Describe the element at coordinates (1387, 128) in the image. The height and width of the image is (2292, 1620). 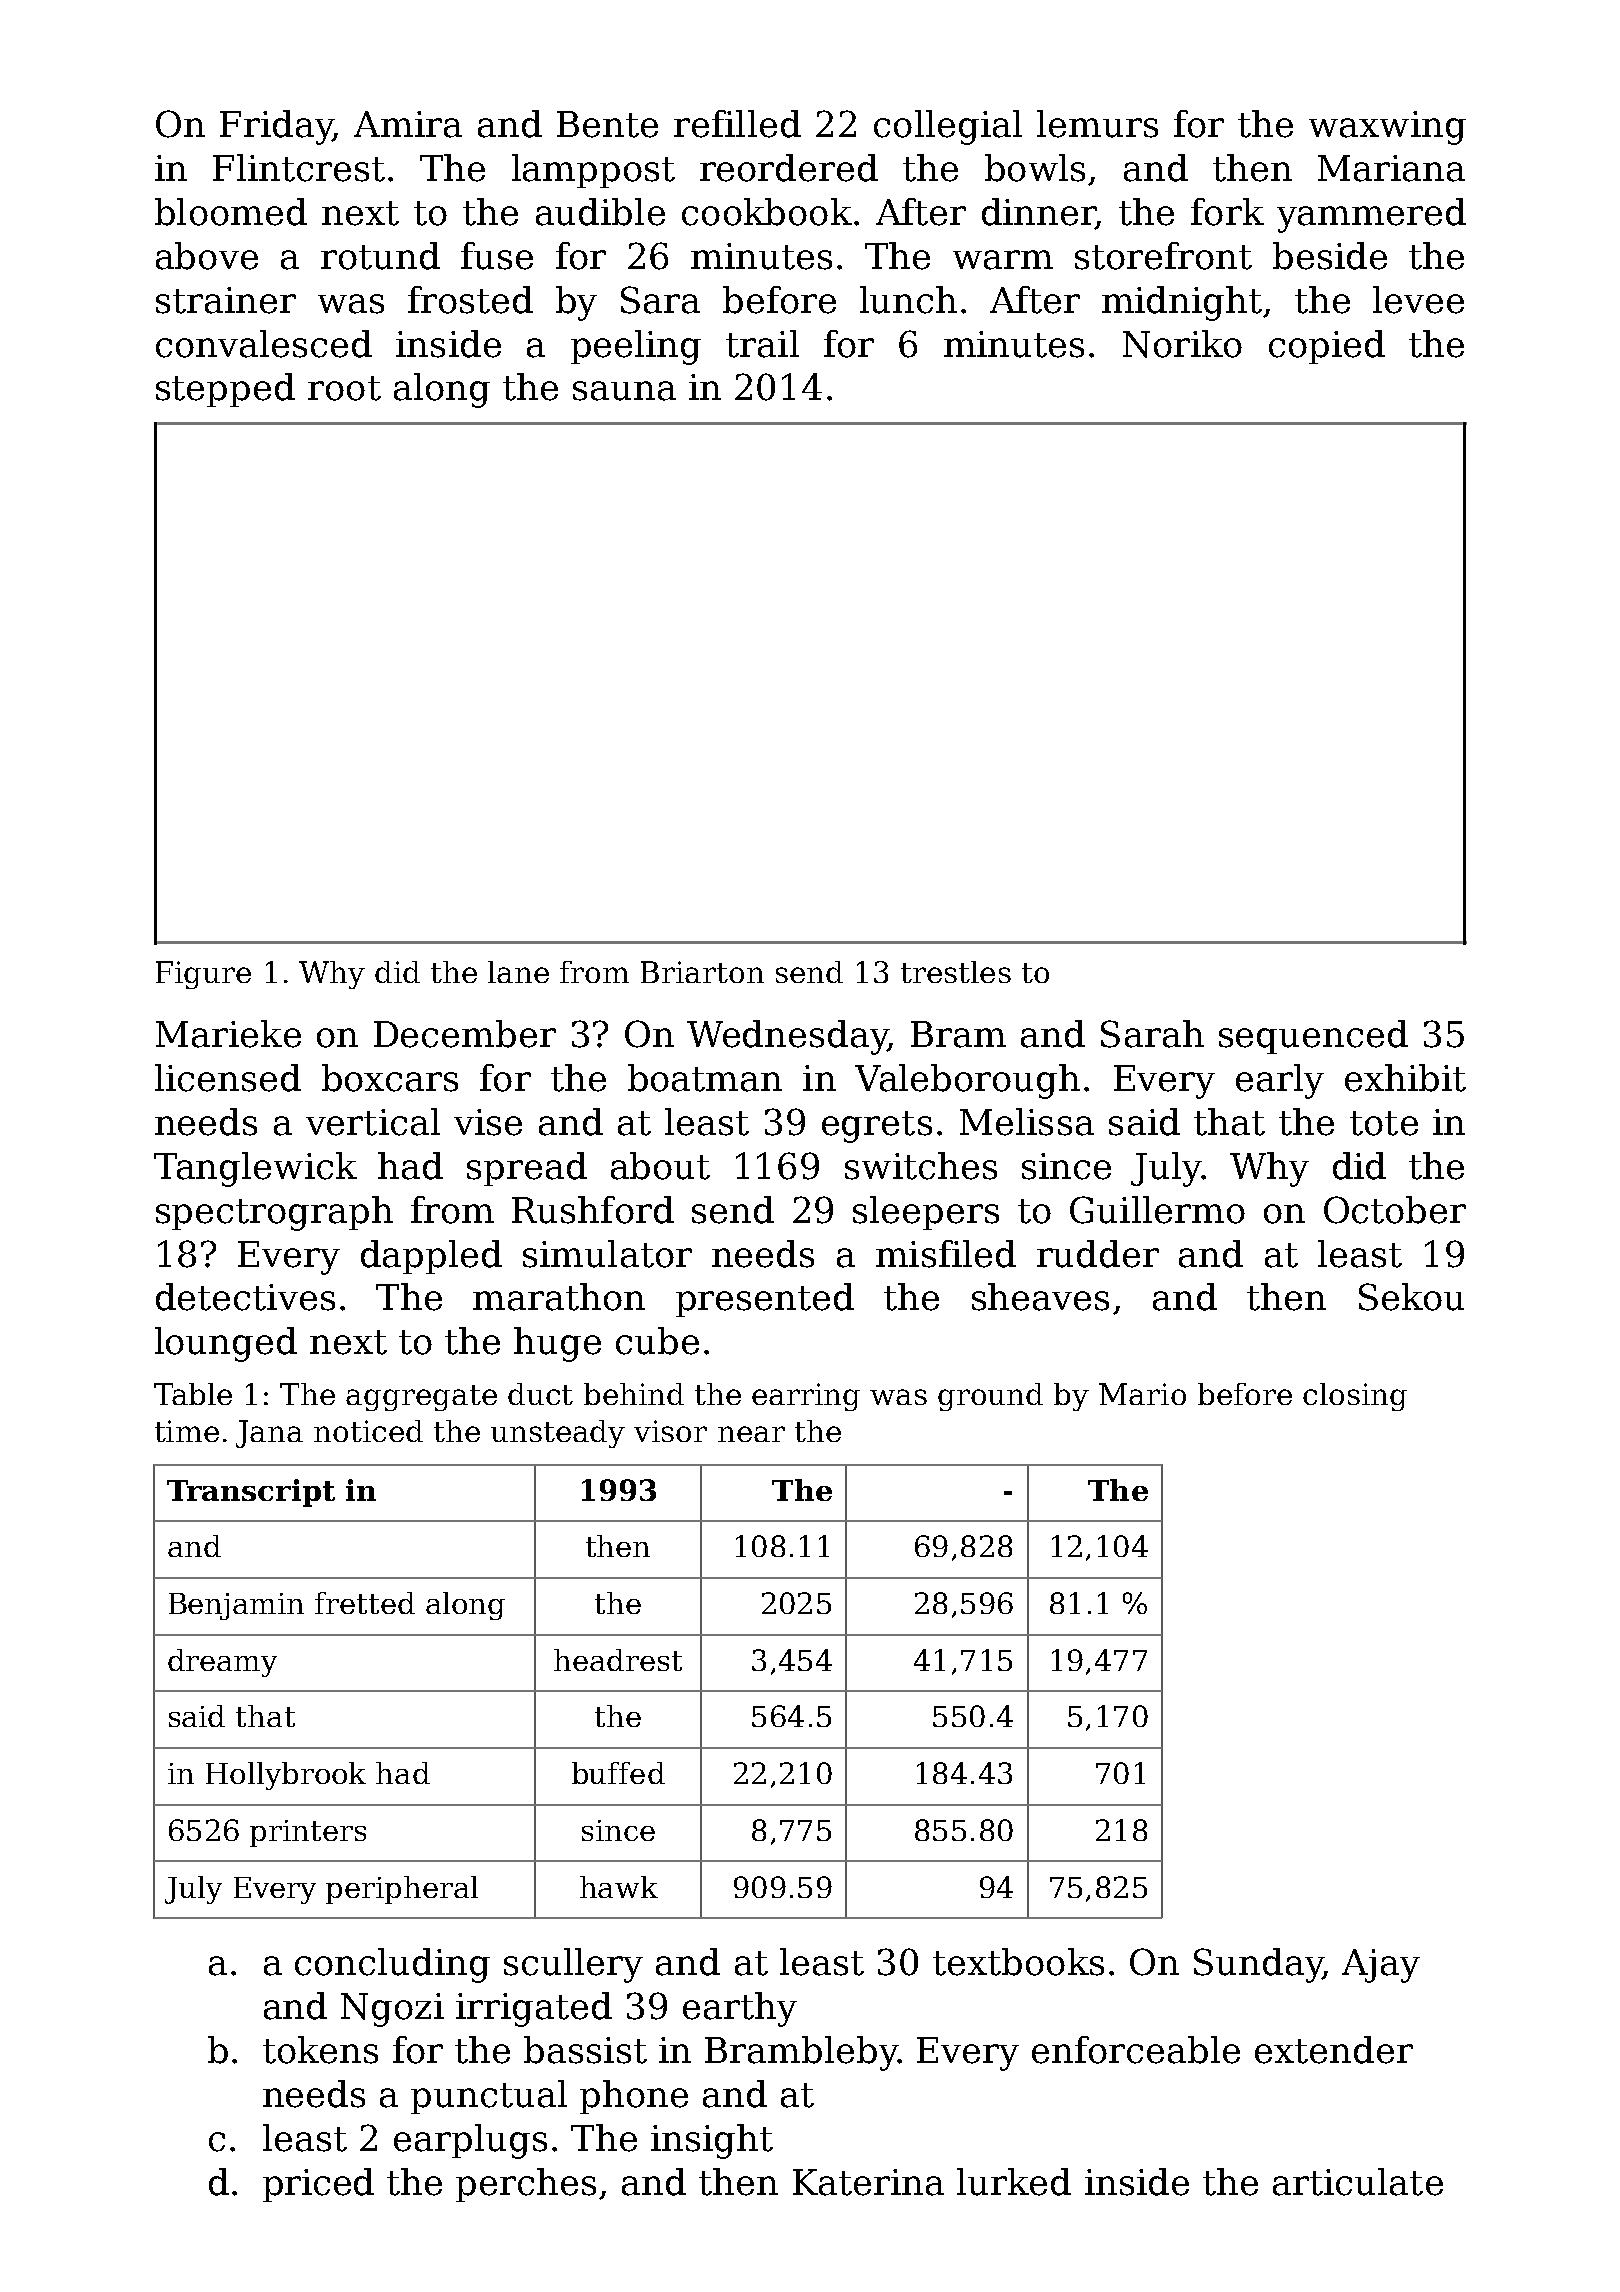
I see `waxwing` at that location.
